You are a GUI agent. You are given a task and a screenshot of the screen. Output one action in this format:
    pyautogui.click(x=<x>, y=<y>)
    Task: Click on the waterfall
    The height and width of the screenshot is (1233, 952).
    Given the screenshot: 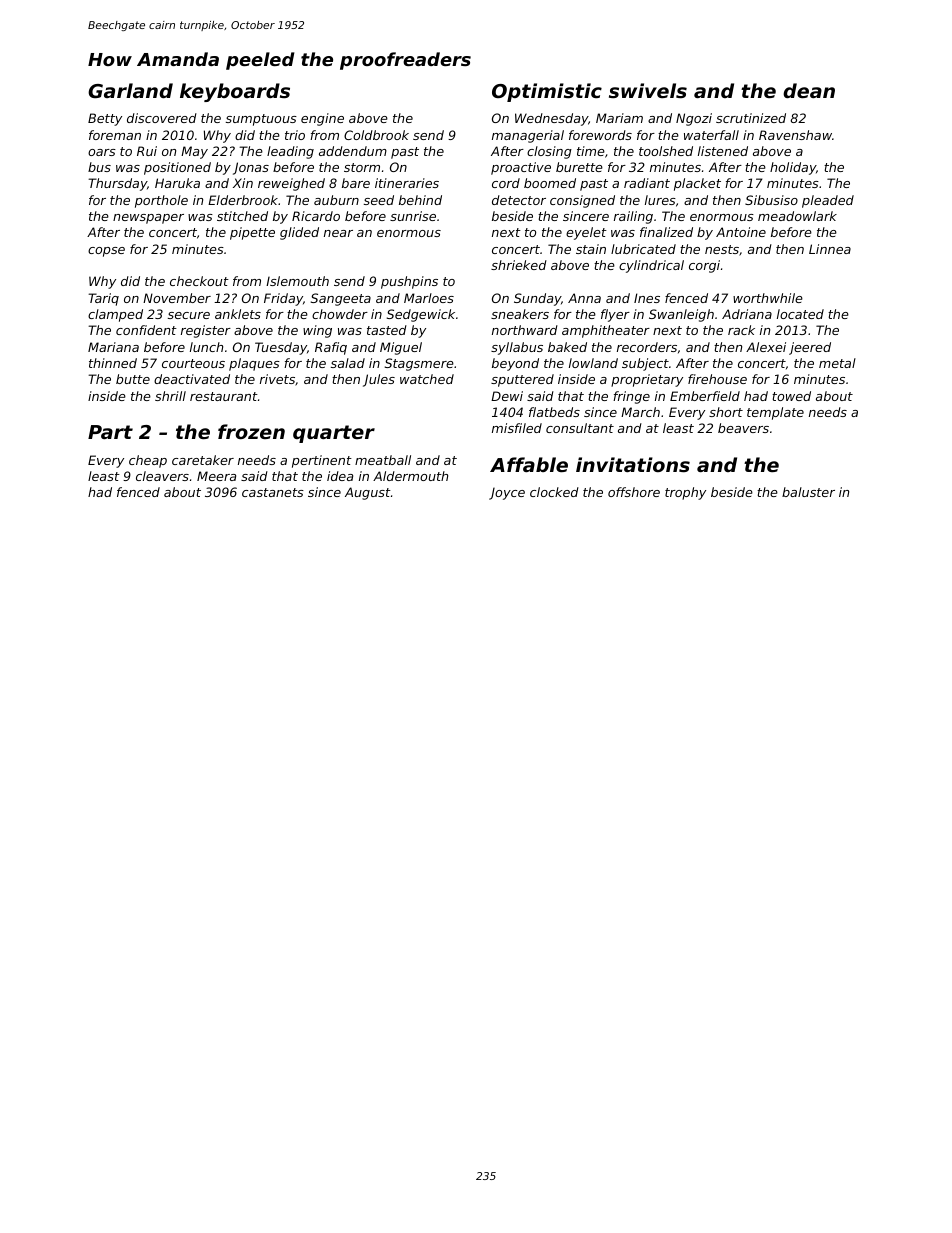 What is the action you would take?
    pyautogui.click(x=711, y=135)
